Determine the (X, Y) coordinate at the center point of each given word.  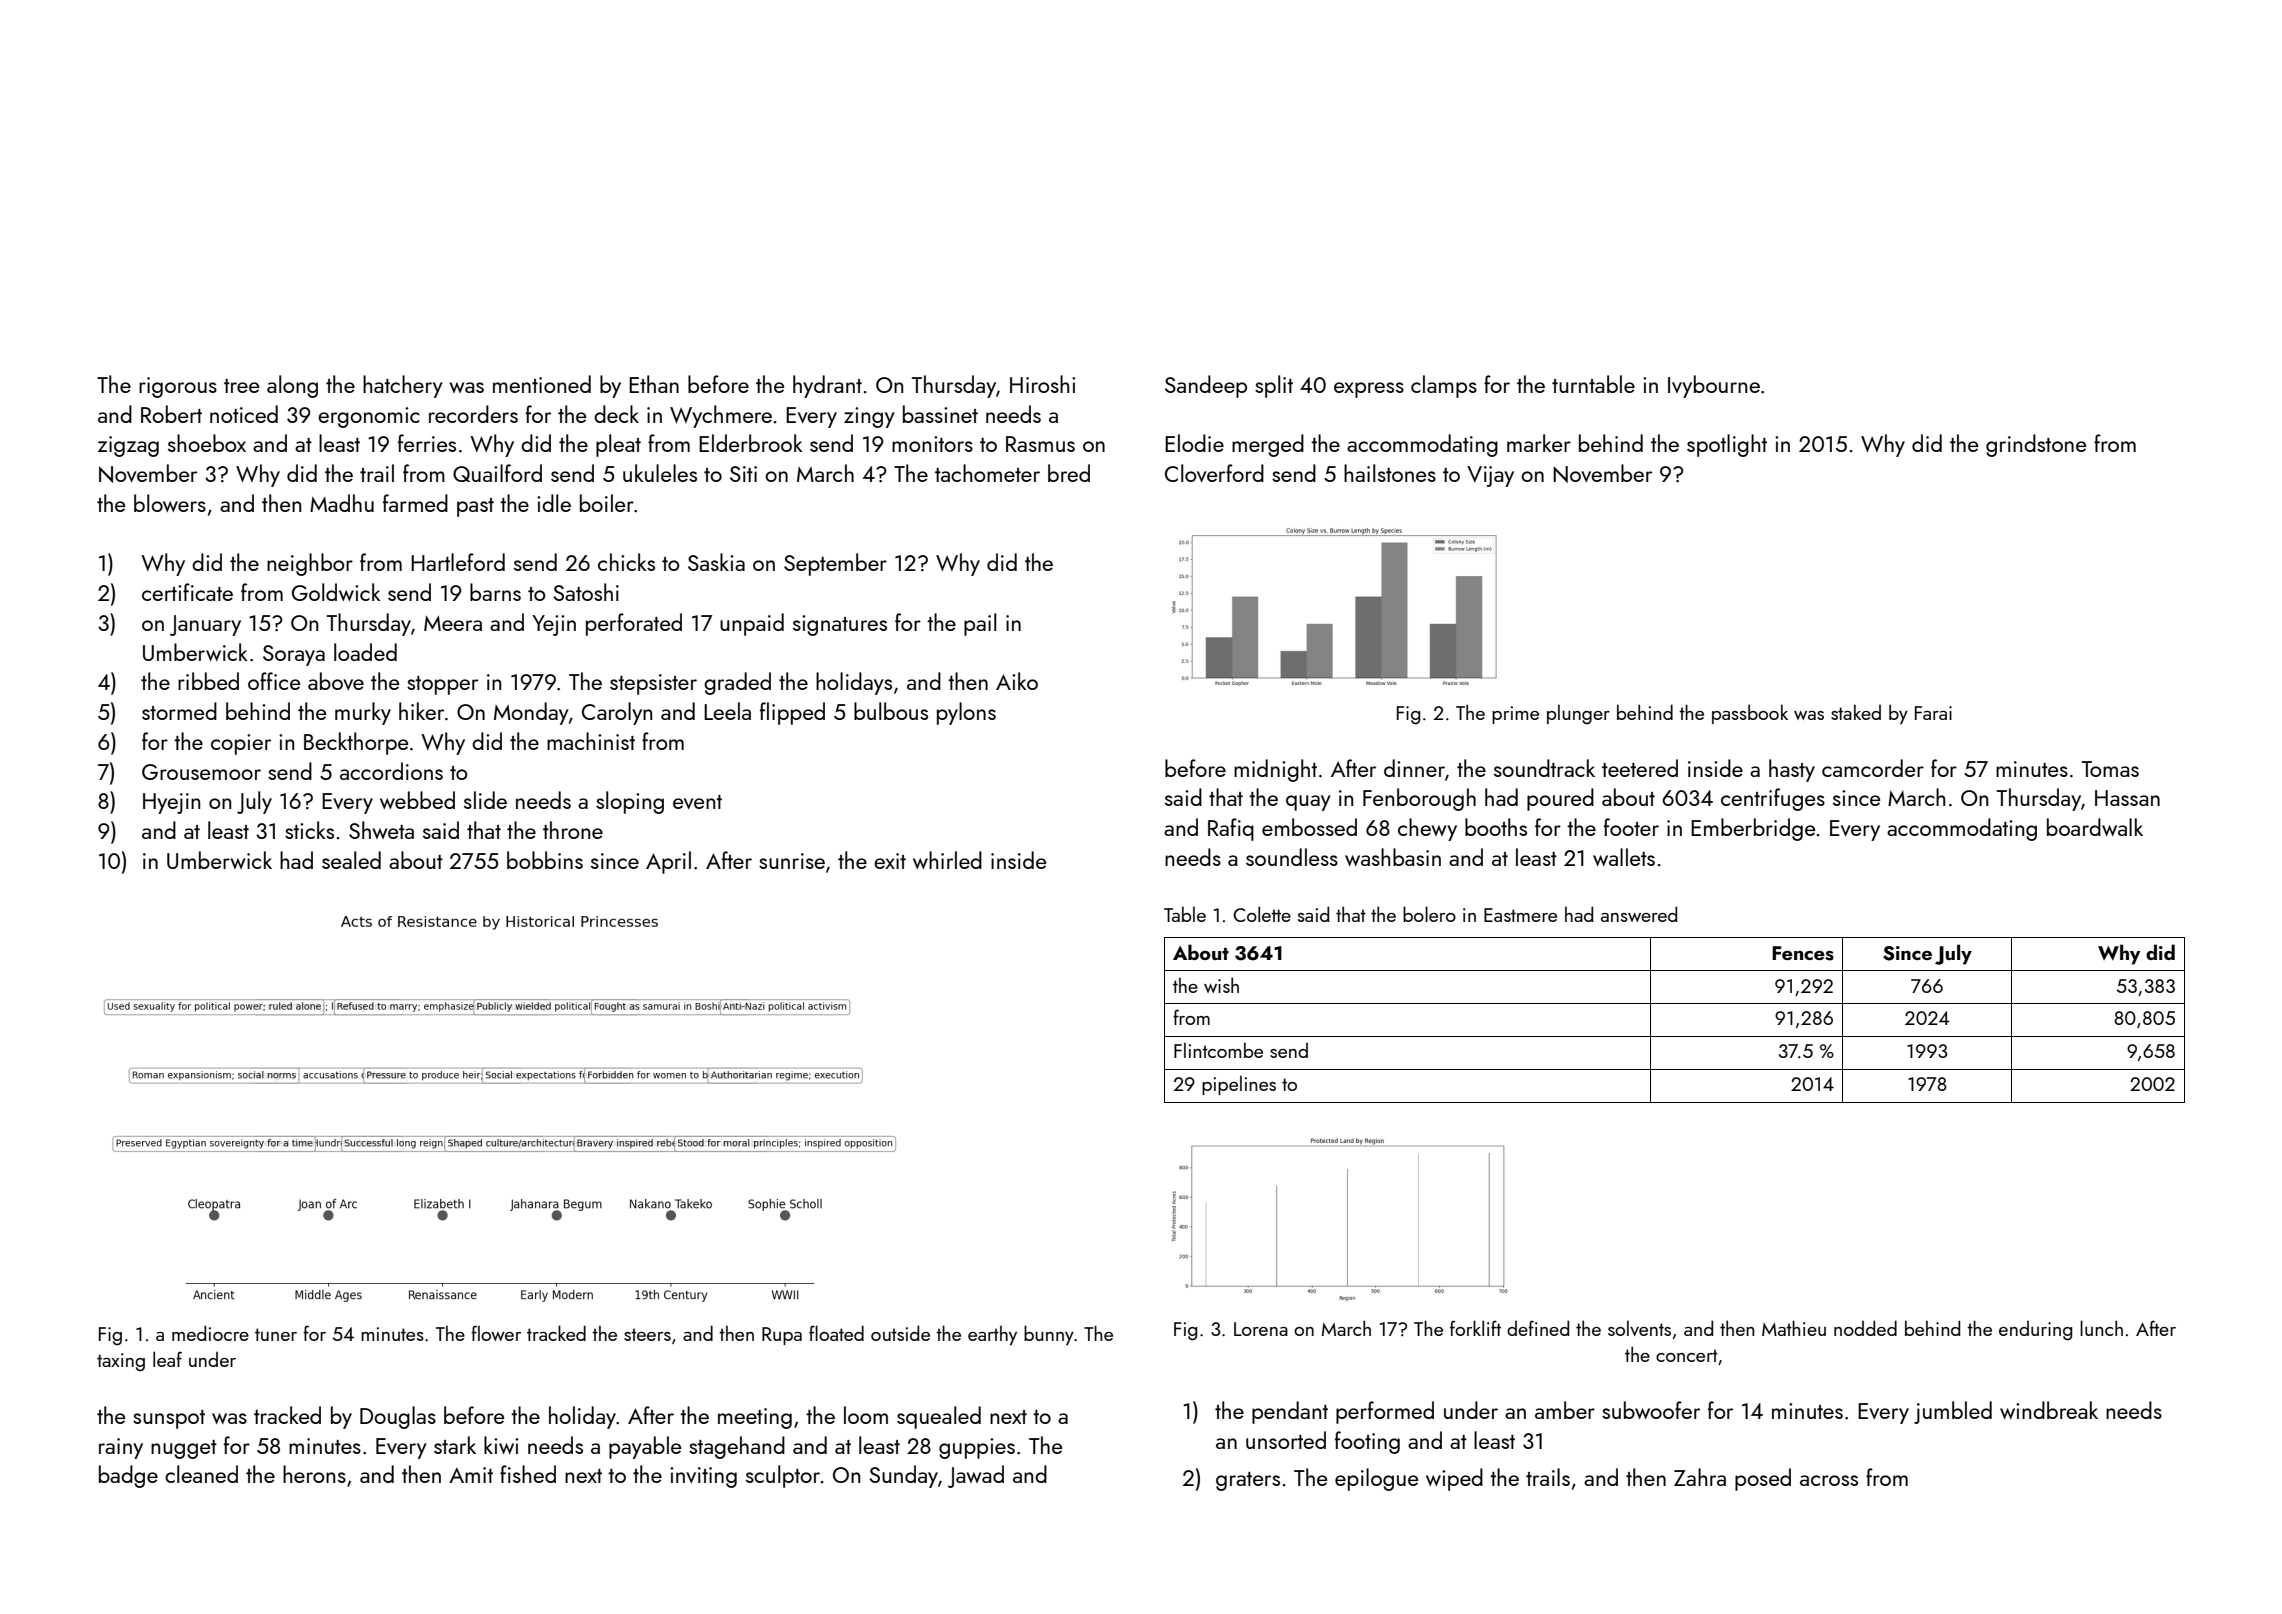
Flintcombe (1218, 1050)
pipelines (1239, 1085)
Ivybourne (1714, 386)
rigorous (178, 387)
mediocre (210, 1333)
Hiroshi (1042, 384)
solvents (1639, 1328)
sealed (351, 860)
